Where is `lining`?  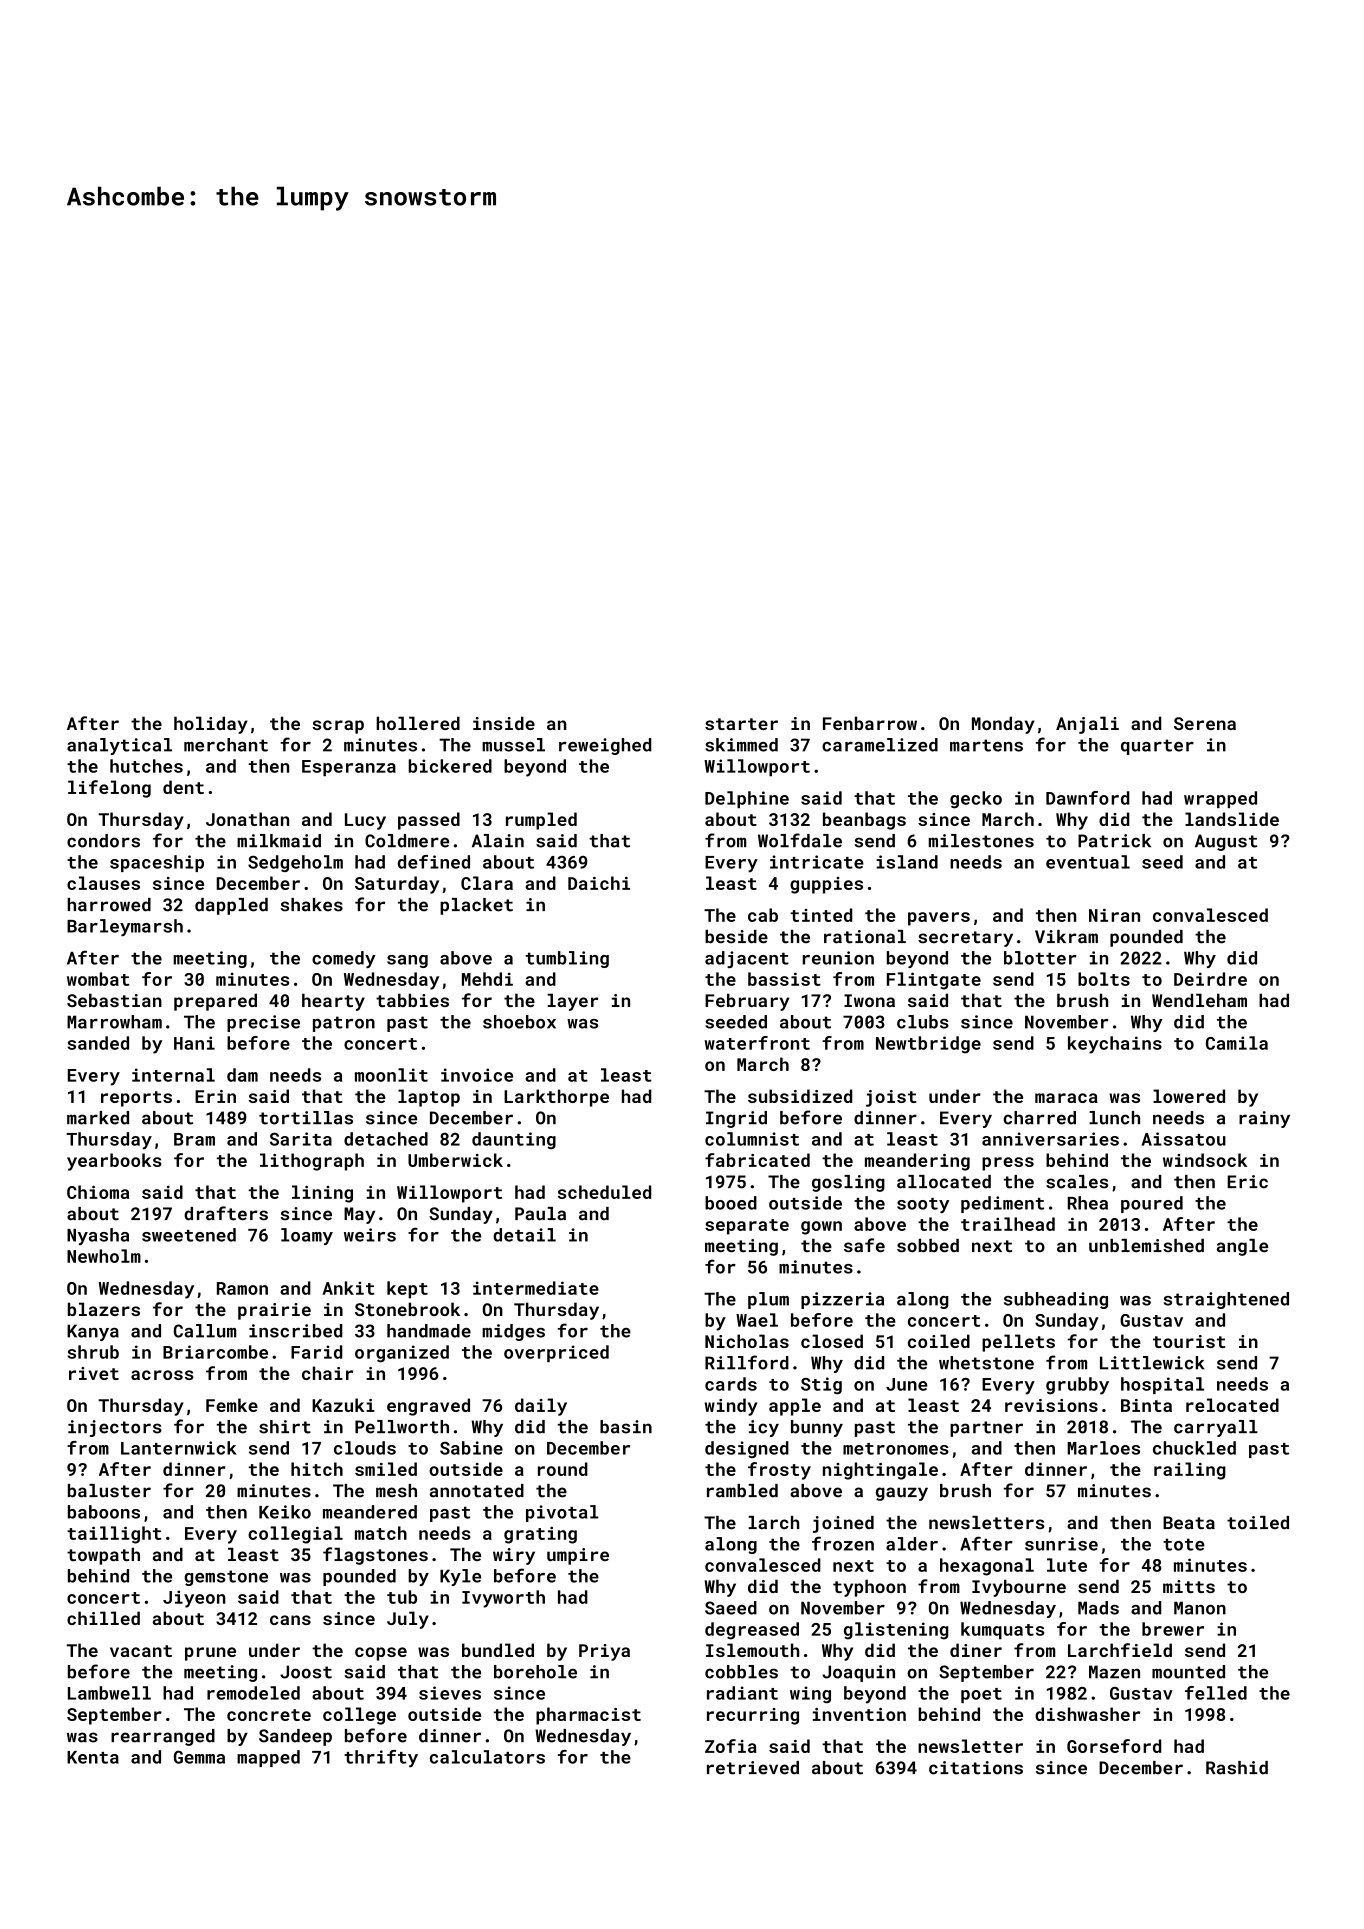 lining is located at coordinates (322, 1194).
